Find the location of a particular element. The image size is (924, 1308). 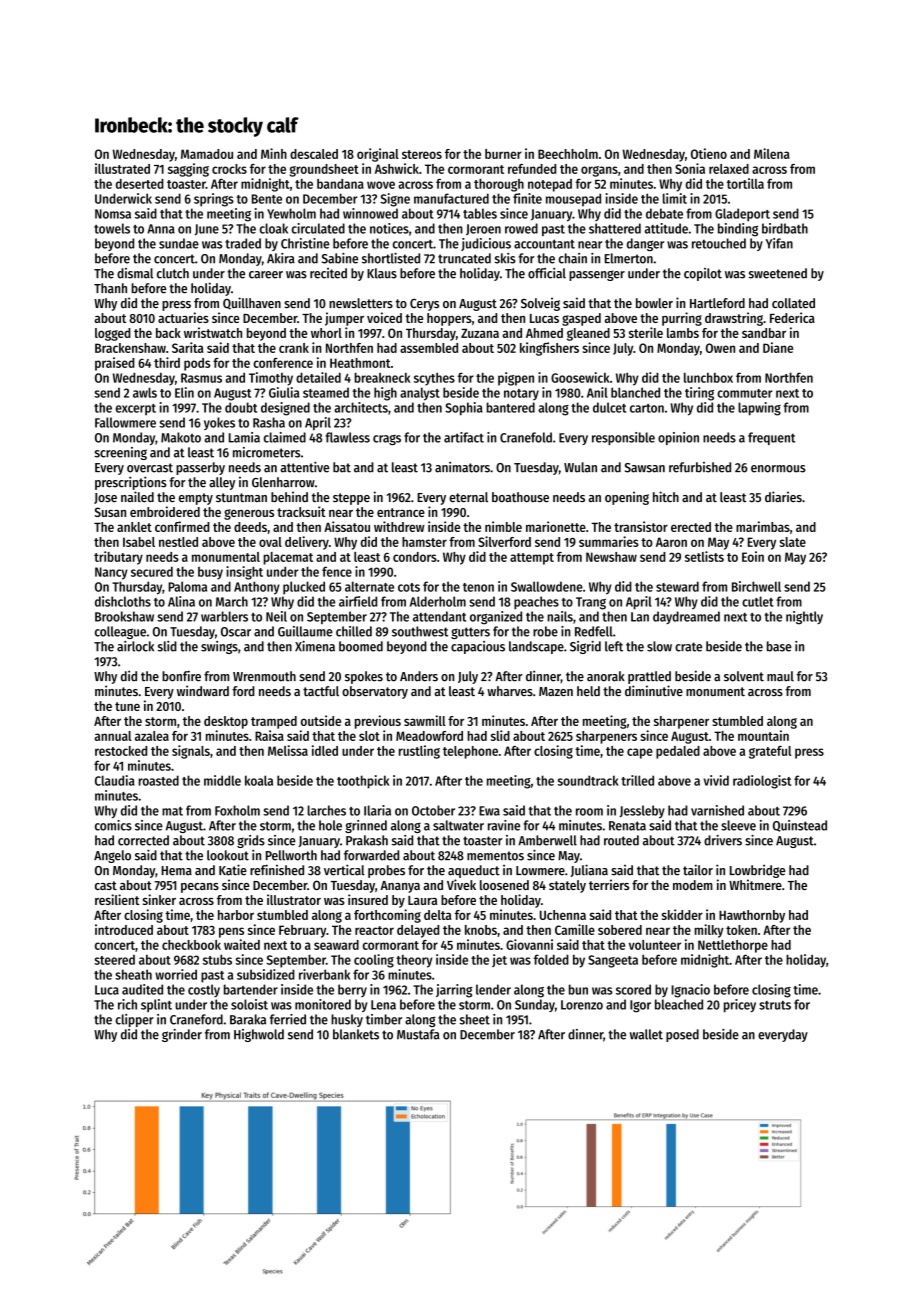

refurbished is located at coordinates (700, 467).
